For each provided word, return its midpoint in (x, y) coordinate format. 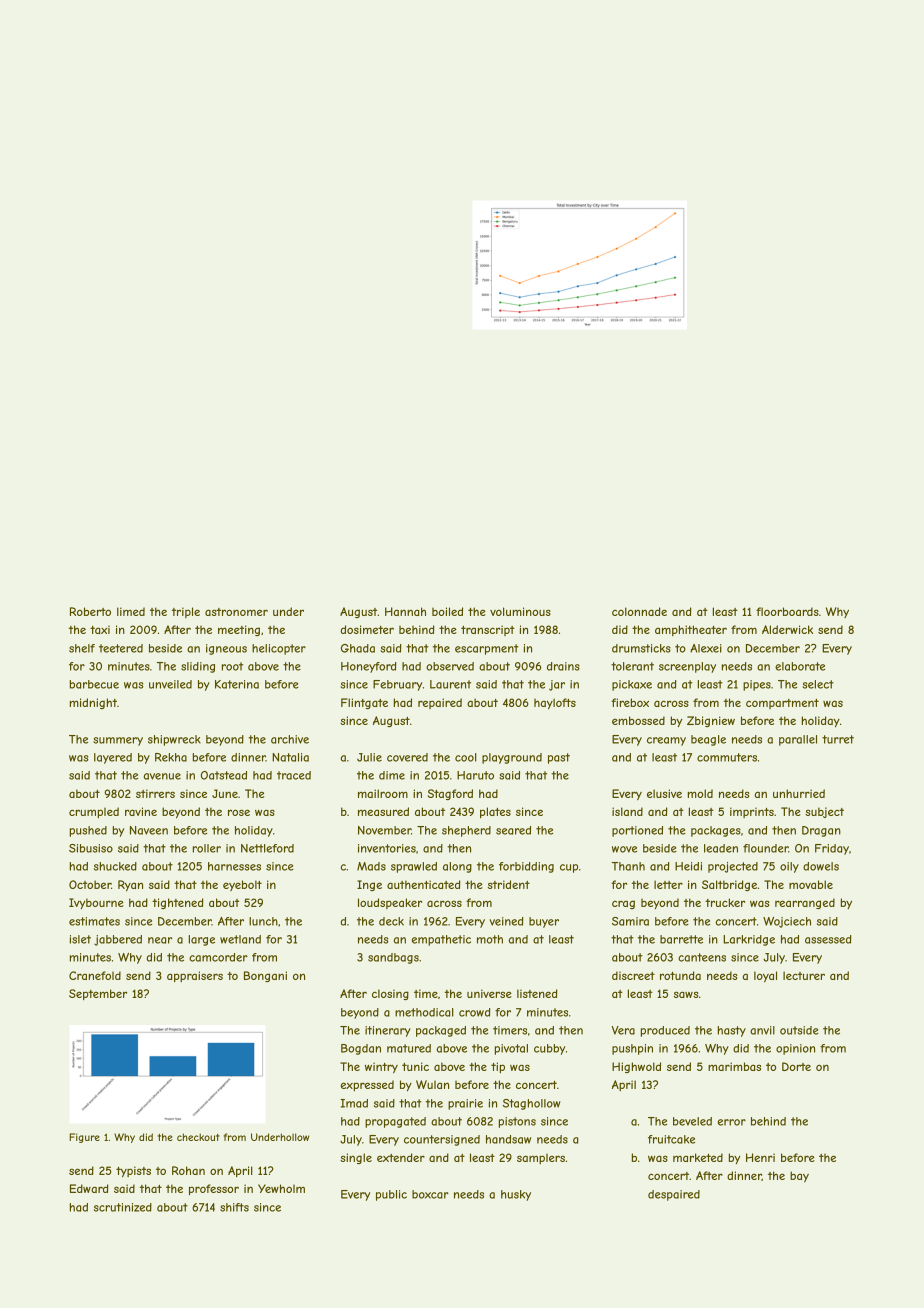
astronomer (236, 612)
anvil (762, 1030)
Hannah (405, 611)
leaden (721, 848)
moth (490, 939)
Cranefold (95, 975)
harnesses (234, 866)
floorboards (787, 611)
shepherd (466, 831)
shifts (234, 1207)
